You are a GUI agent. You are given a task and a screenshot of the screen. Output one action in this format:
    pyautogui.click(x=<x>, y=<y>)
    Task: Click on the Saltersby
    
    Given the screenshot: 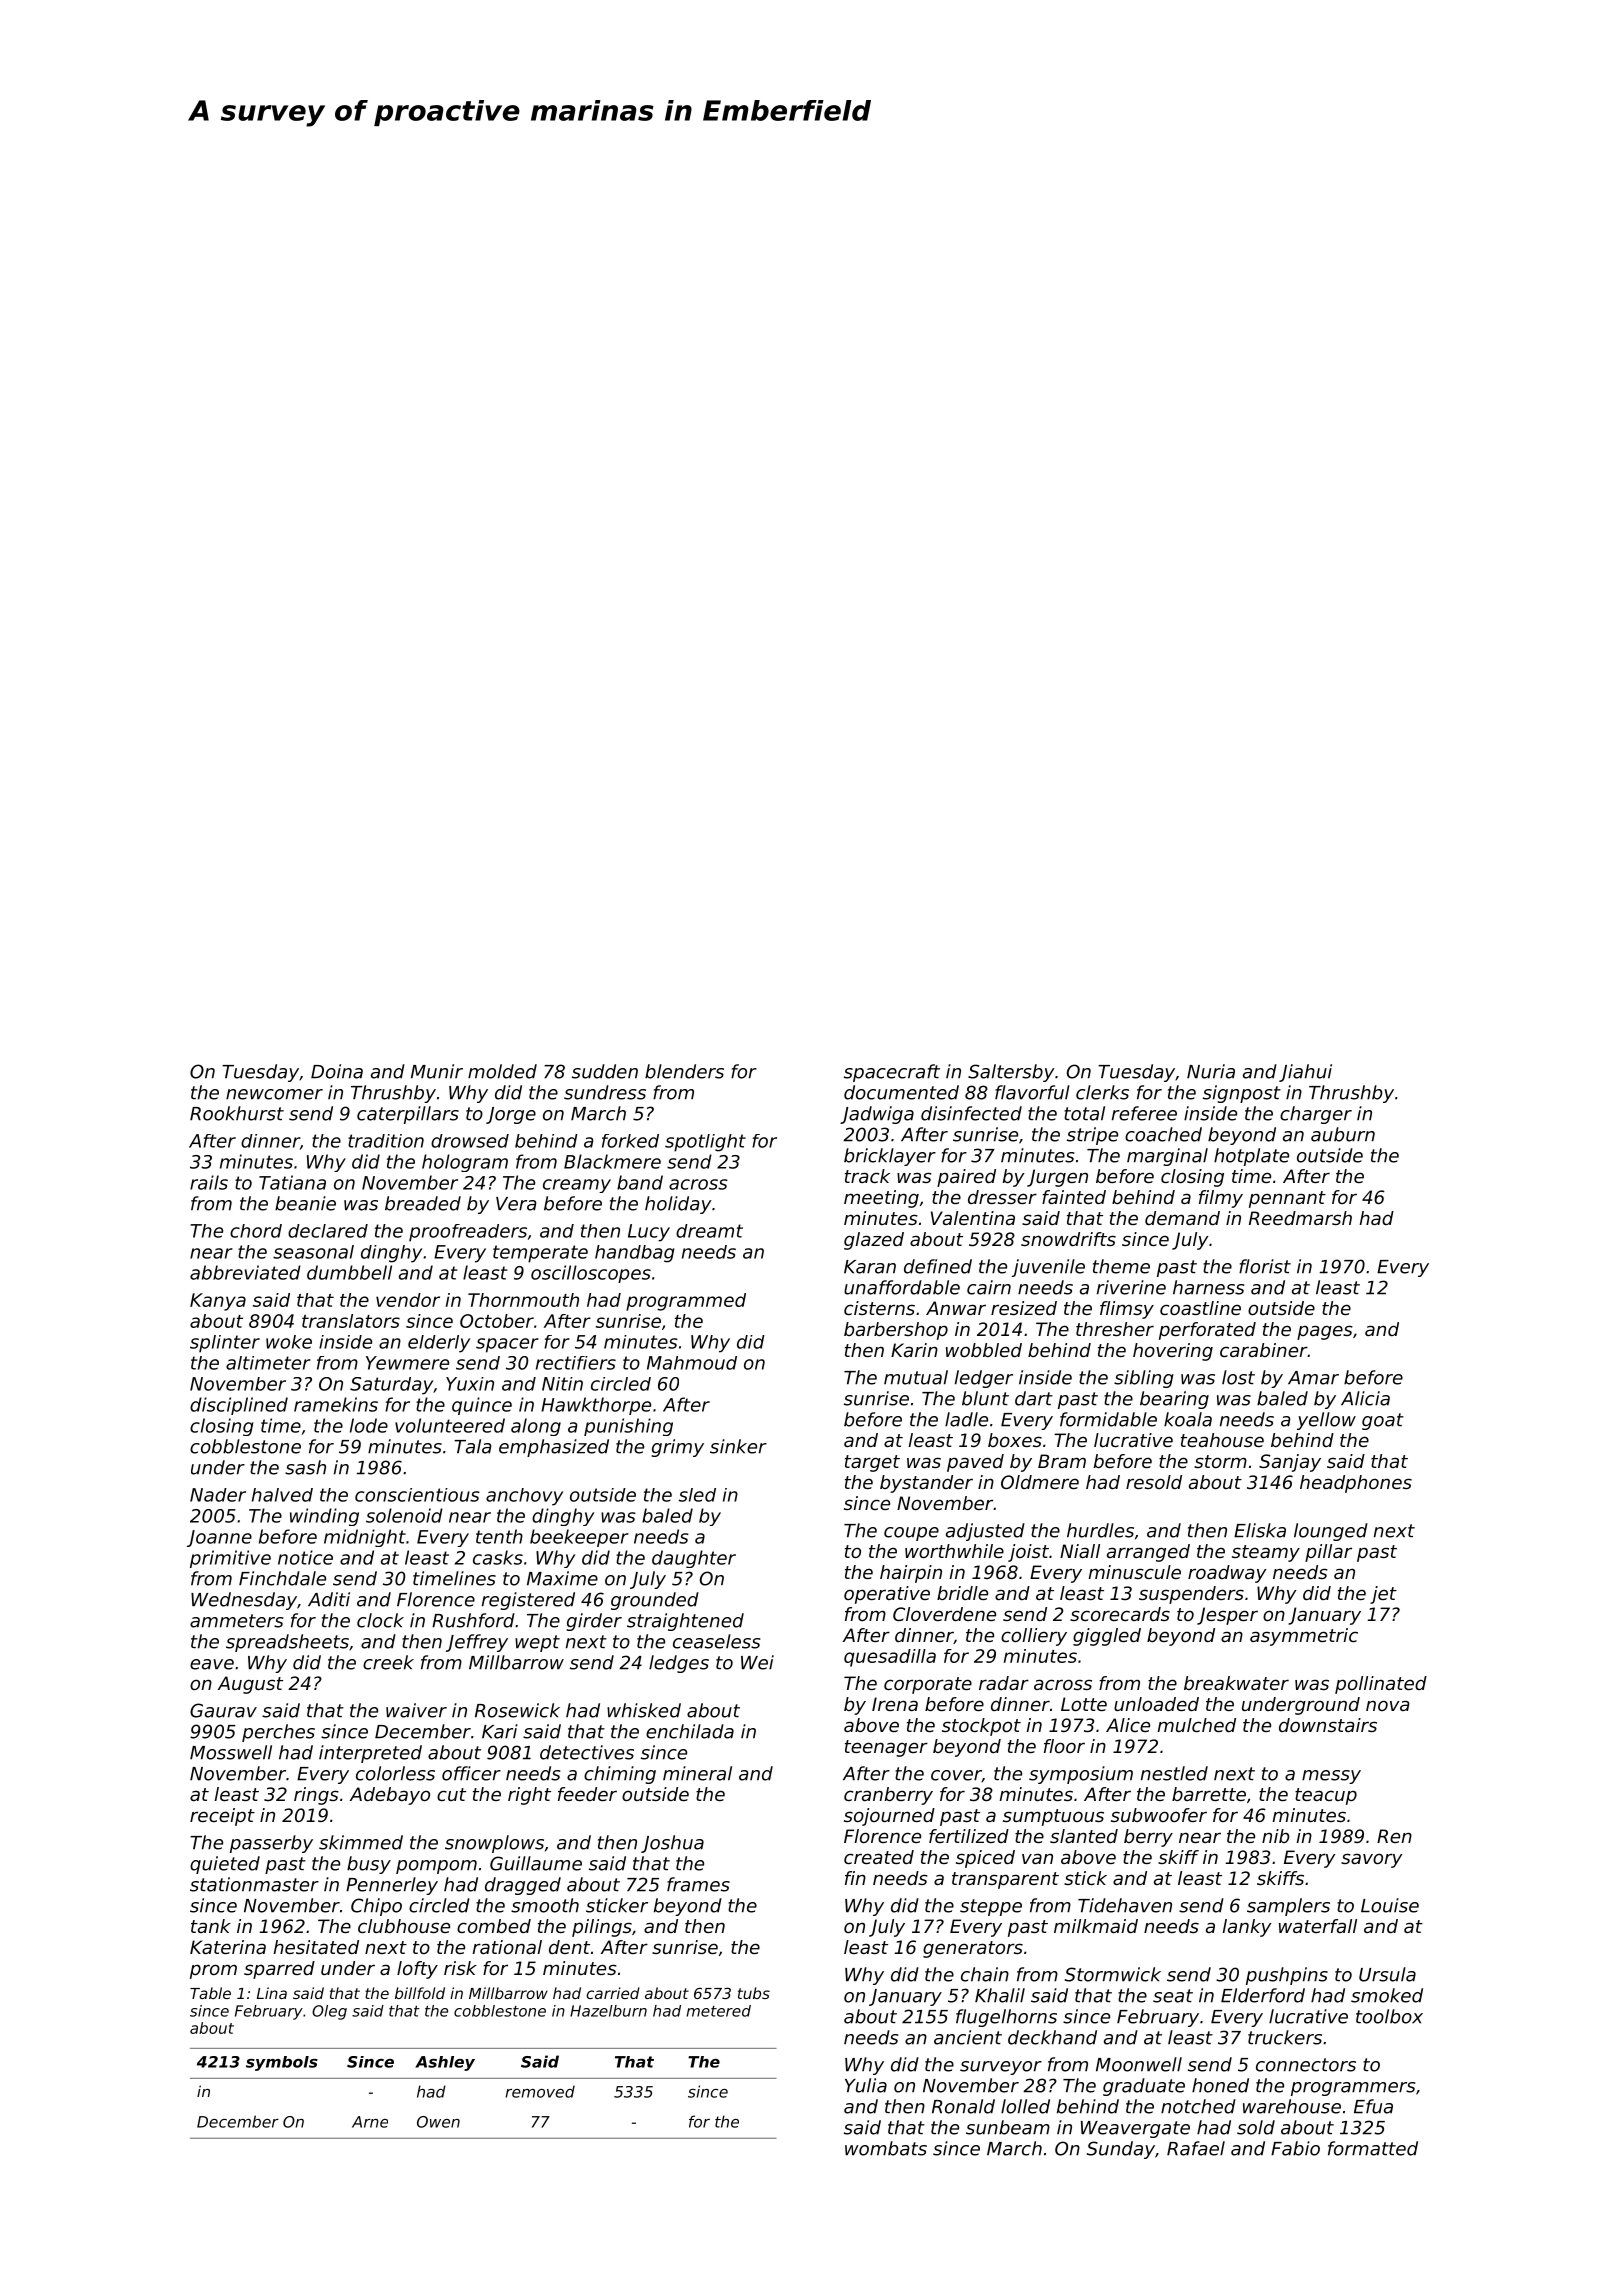 What is the action you would take?
    pyautogui.click(x=1011, y=1073)
